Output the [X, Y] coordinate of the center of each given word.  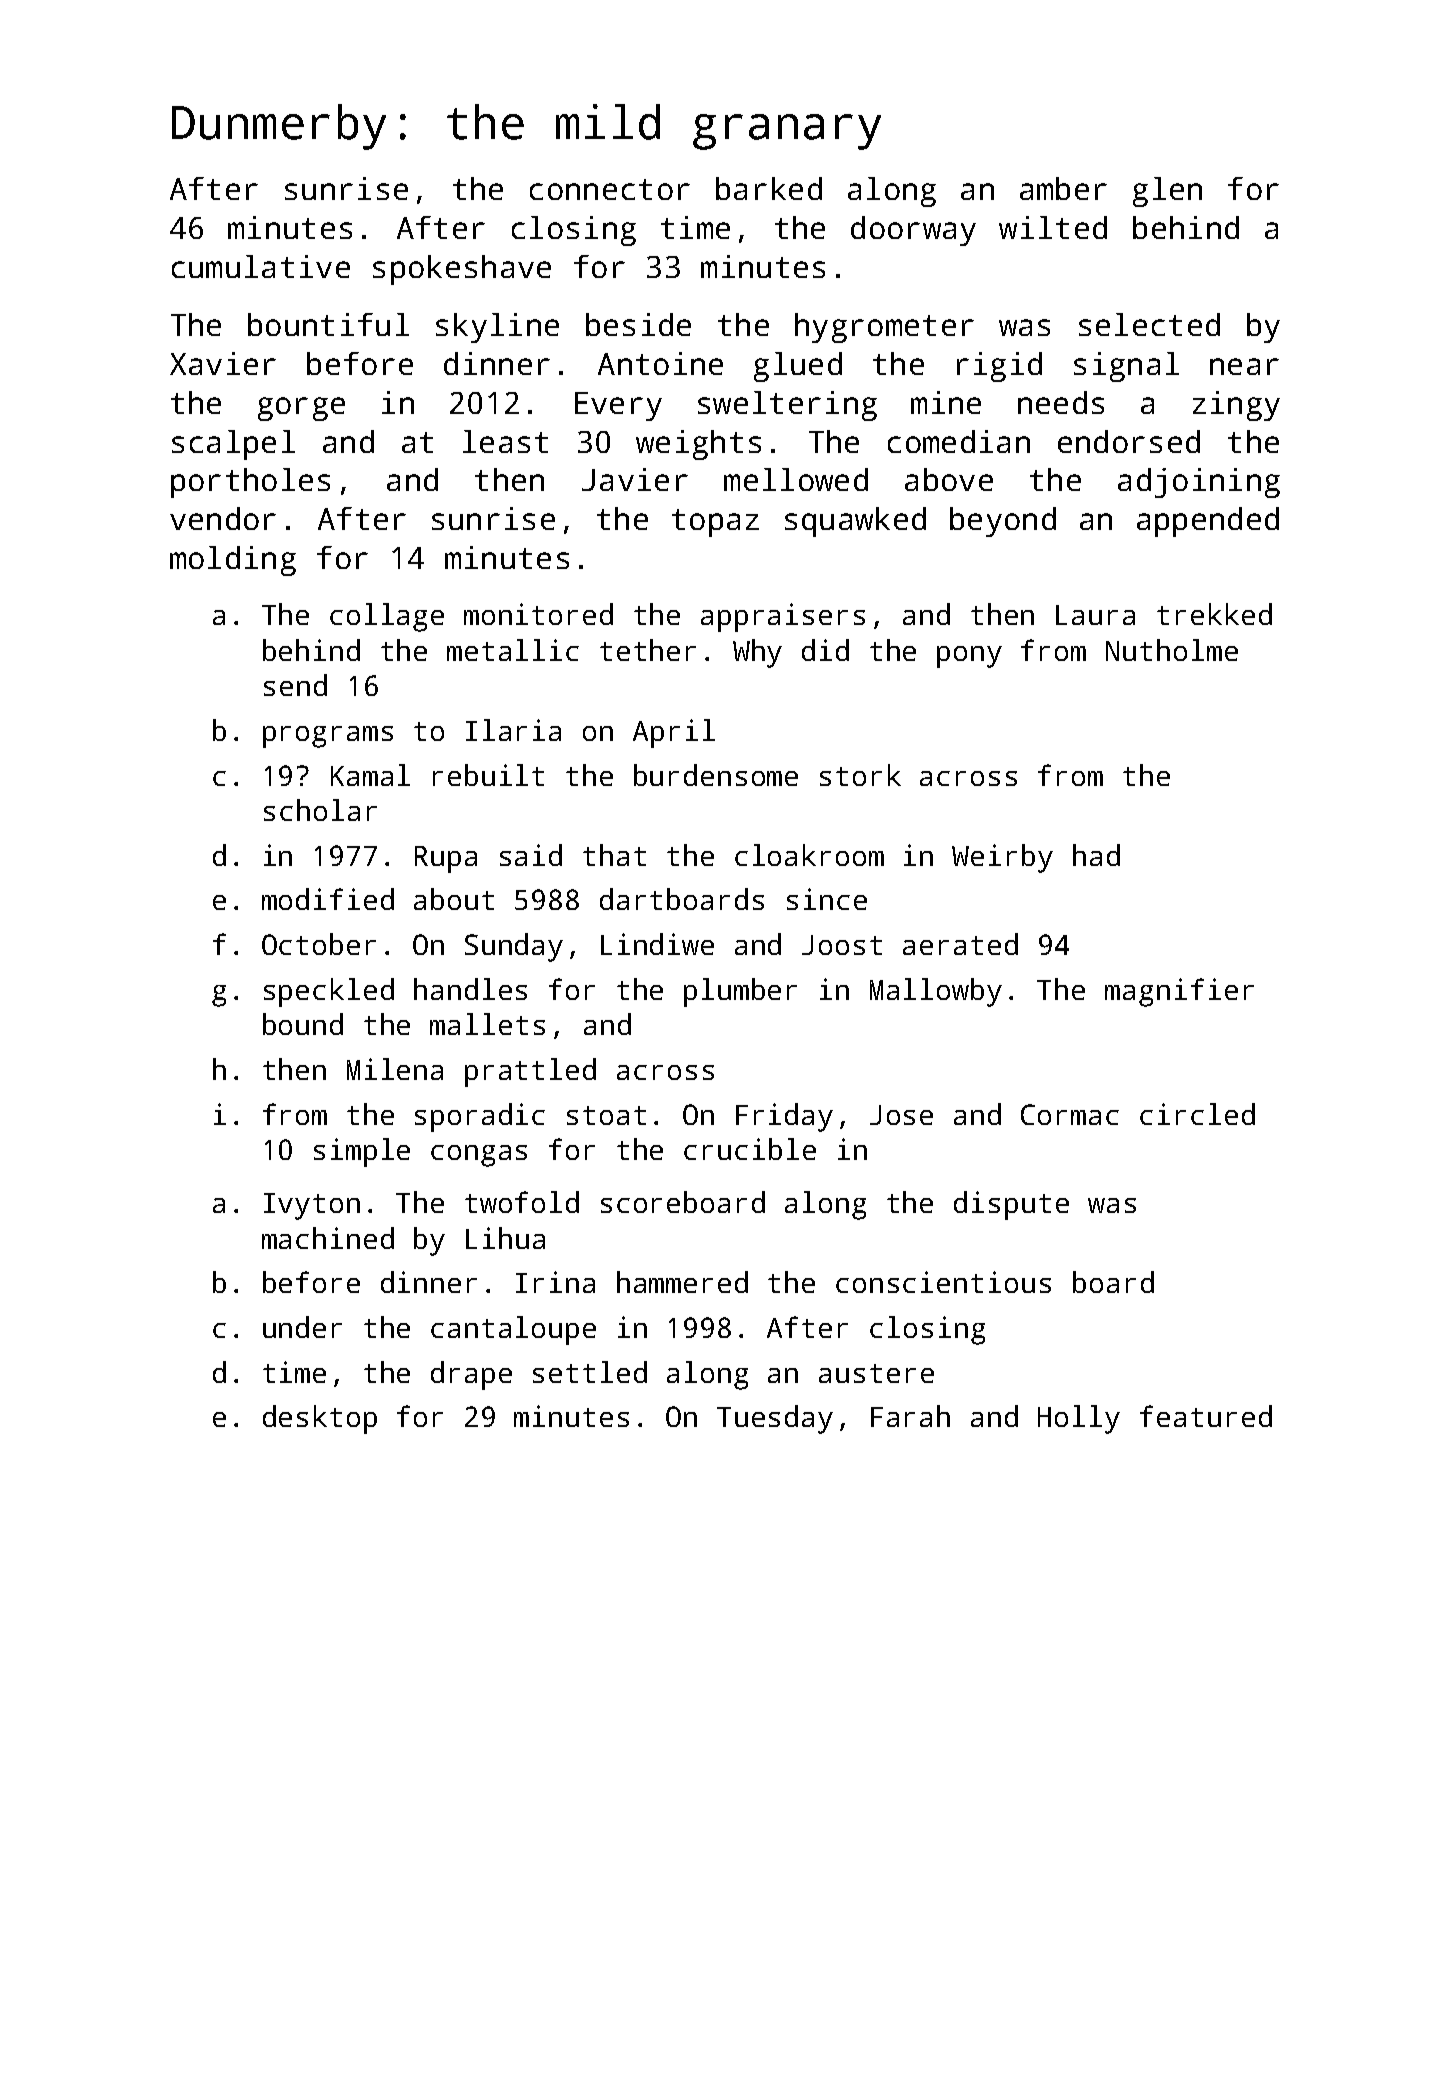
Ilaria [513, 730]
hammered [682, 1282]
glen [1167, 192]
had [1096, 855]
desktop [320, 1419]
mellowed [796, 479]
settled [590, 1372]
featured [1206, 1416]
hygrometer [884, 328]
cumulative [261, 266]
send [295, 685]
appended [1208, 522]
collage [387, 617]
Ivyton [312, 1206]
